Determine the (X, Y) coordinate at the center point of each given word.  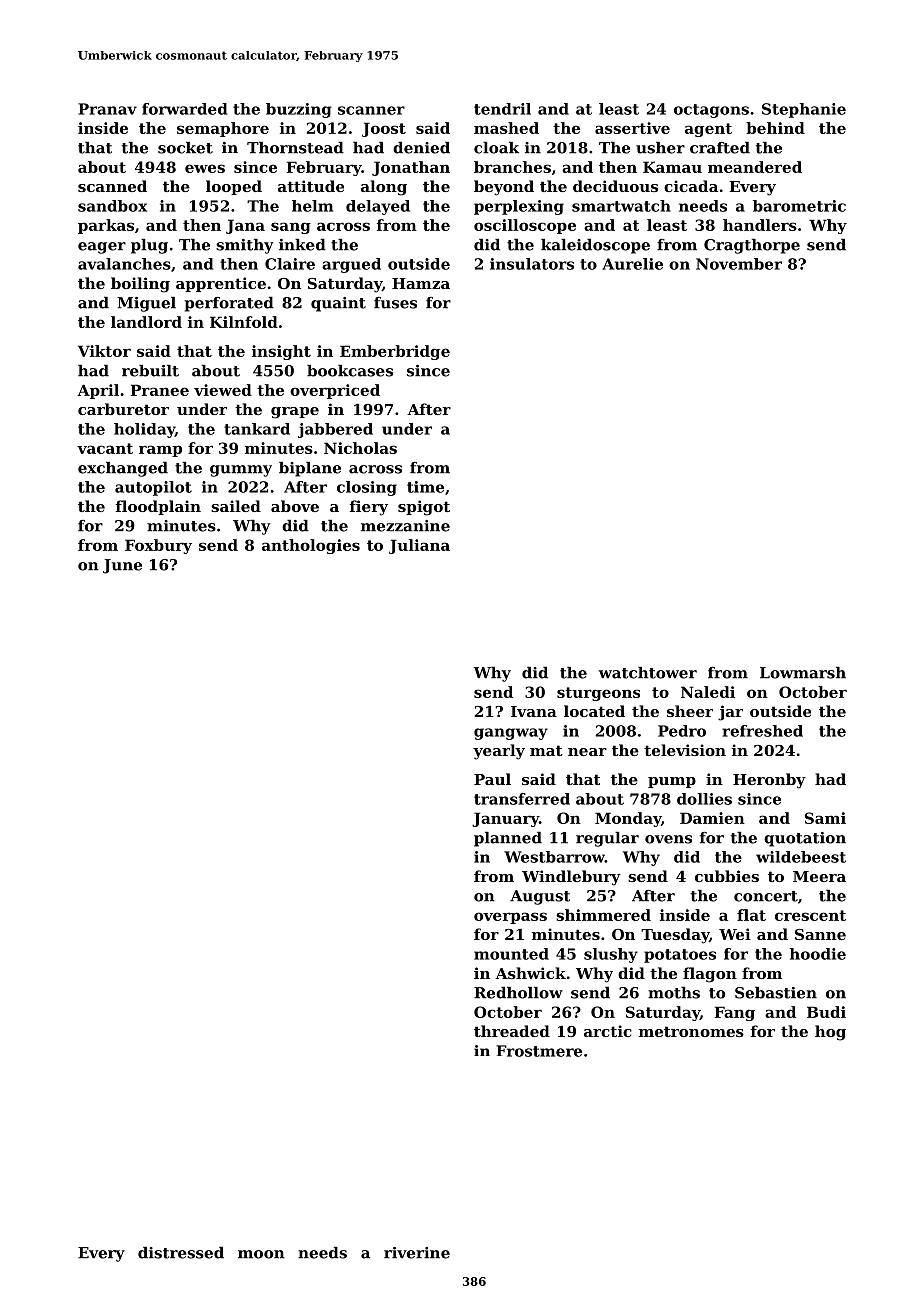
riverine (417, 1253)
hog (830, 1033)
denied (421, 147)
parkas (106, 226)
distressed (181, 1252)
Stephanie (804, 110)
